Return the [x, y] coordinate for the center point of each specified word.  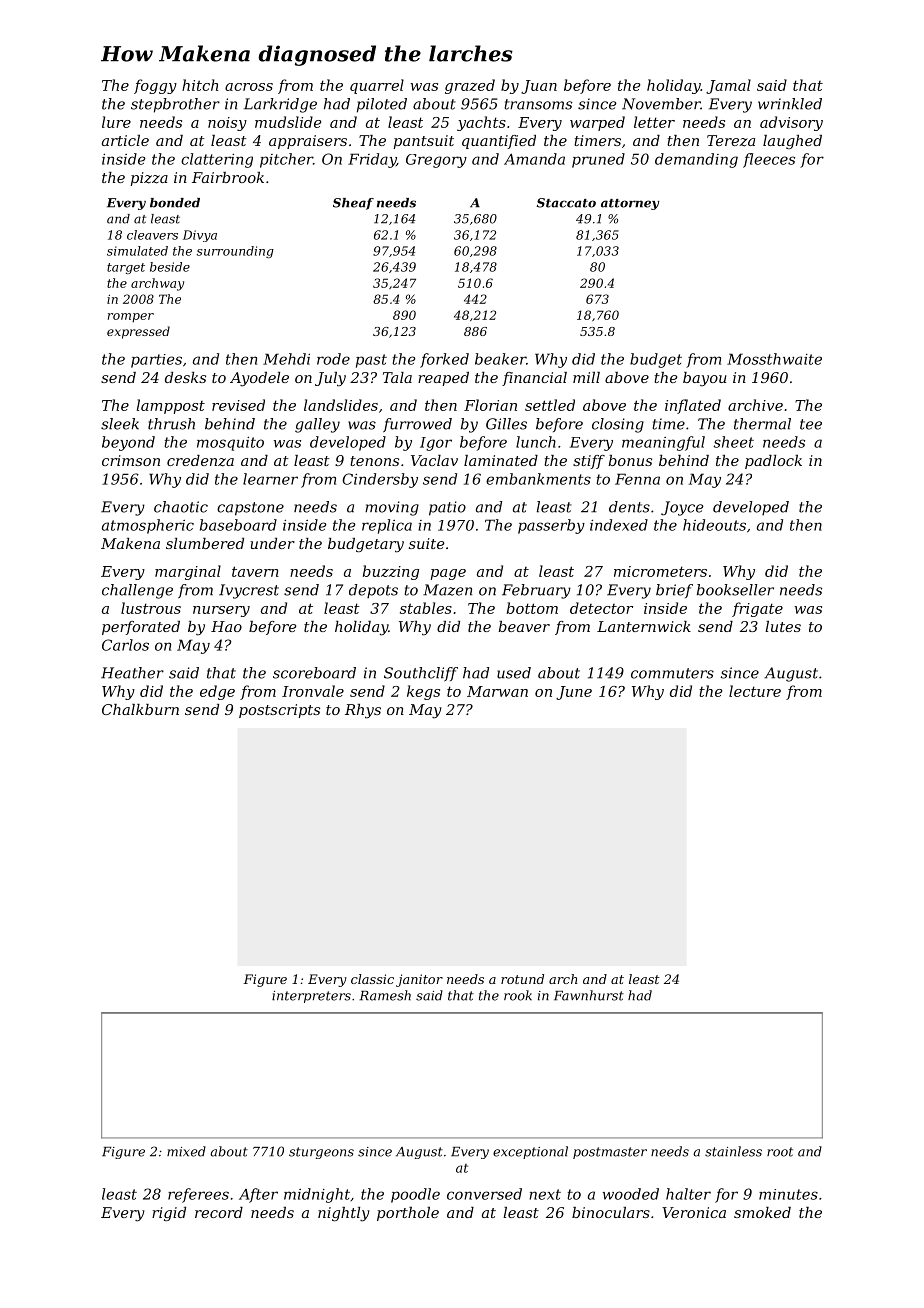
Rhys [363, 711]
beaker [500, 359]
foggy [155, 86]
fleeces [769, 160]
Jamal [728, 86]
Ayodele [259, 379]
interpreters [311, 997]
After [258, 1195]
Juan [539, 87]
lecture [755, 691]
